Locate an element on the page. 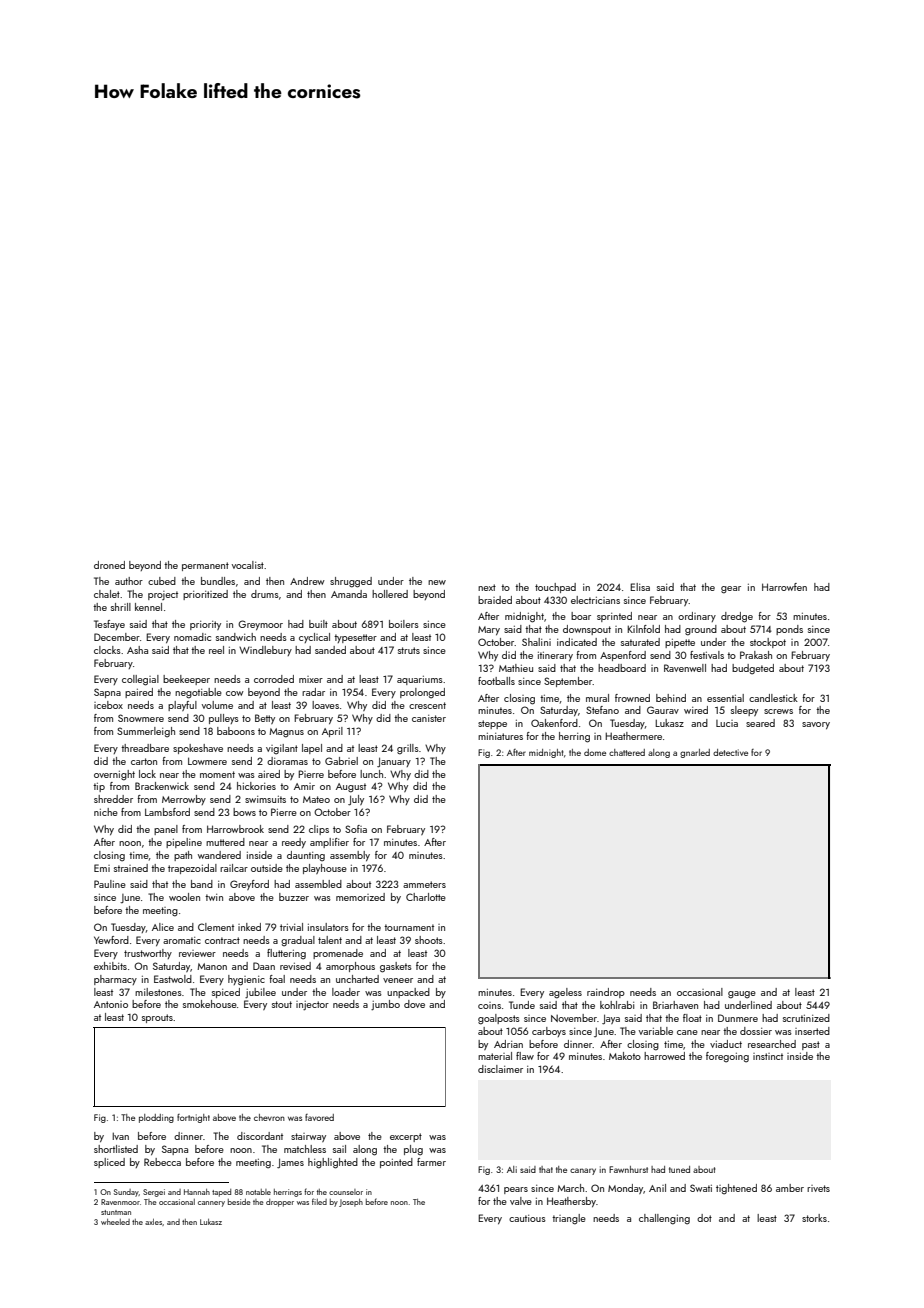 Image resolution: width=924 pixels, height=1308 pixels. Lowmere is located at coordinates (207, 761).
